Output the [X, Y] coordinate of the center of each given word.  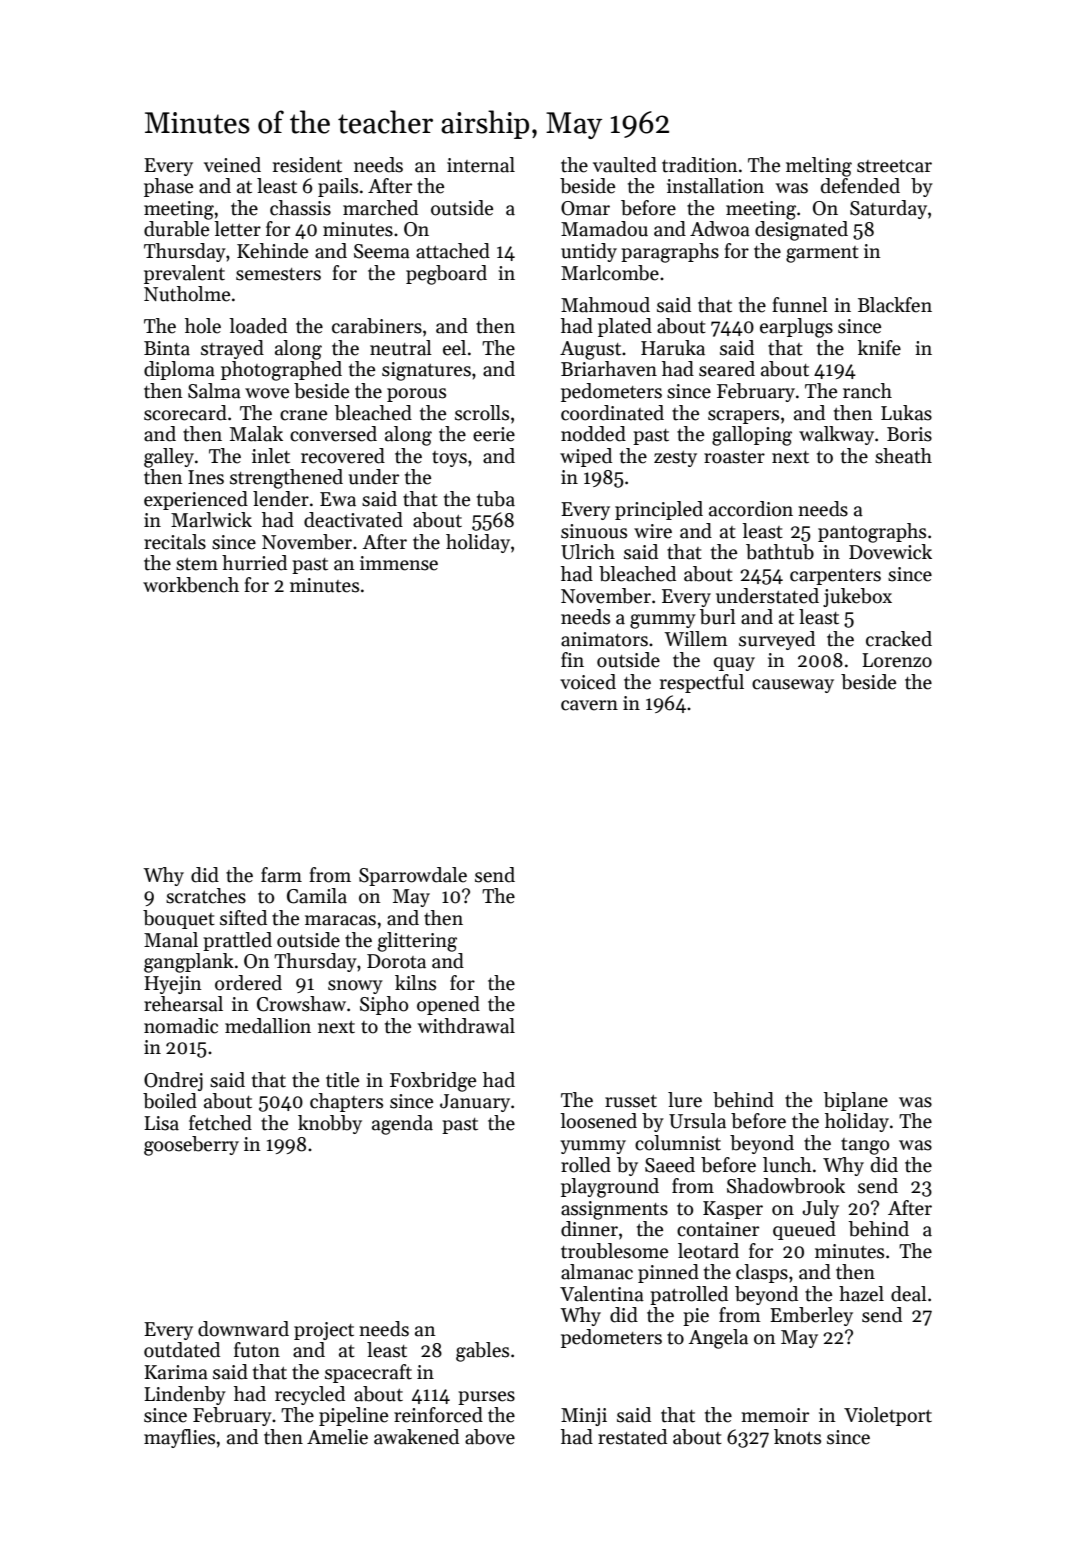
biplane [856, 1101]
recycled [310, 1395]
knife [879, 348]
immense [399, 563]
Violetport [888, 1416]
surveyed [777, 640]
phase [168, 187]
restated [632, 1437]
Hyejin [173, 985]
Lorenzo [897, 660]
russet [631, 1101]
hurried [254, 563]
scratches [206, 896]
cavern [589, 705]
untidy [589, 252]
